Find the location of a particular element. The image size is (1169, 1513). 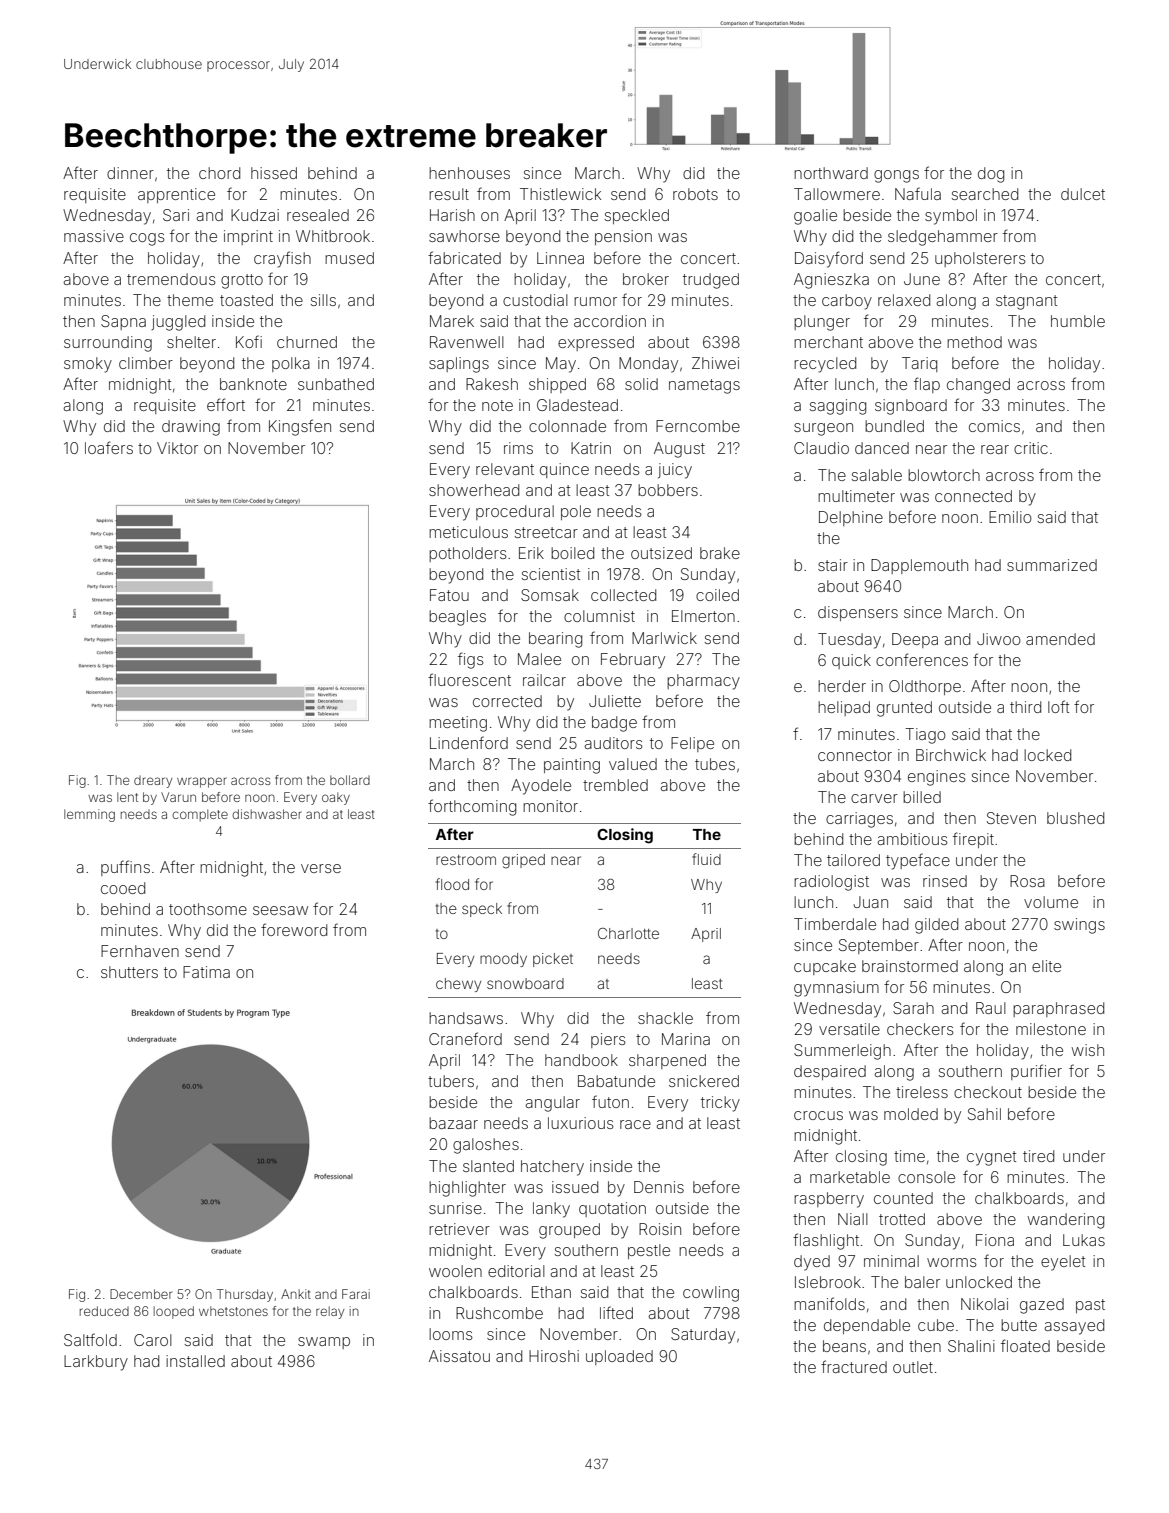

Ankit is located at coordinates (296, 1294).
